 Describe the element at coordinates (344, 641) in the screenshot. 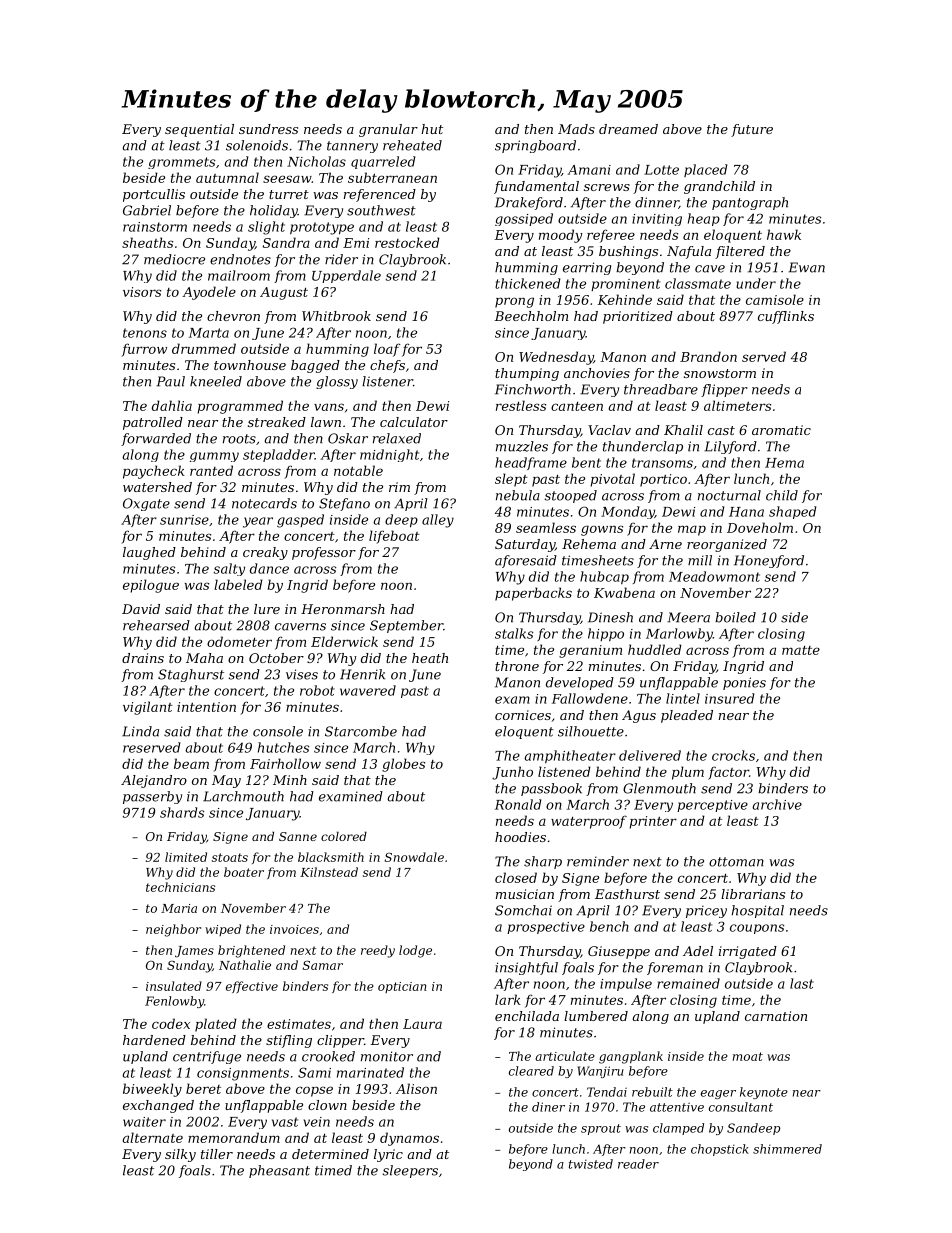

I see `Elderwick` at that location.
